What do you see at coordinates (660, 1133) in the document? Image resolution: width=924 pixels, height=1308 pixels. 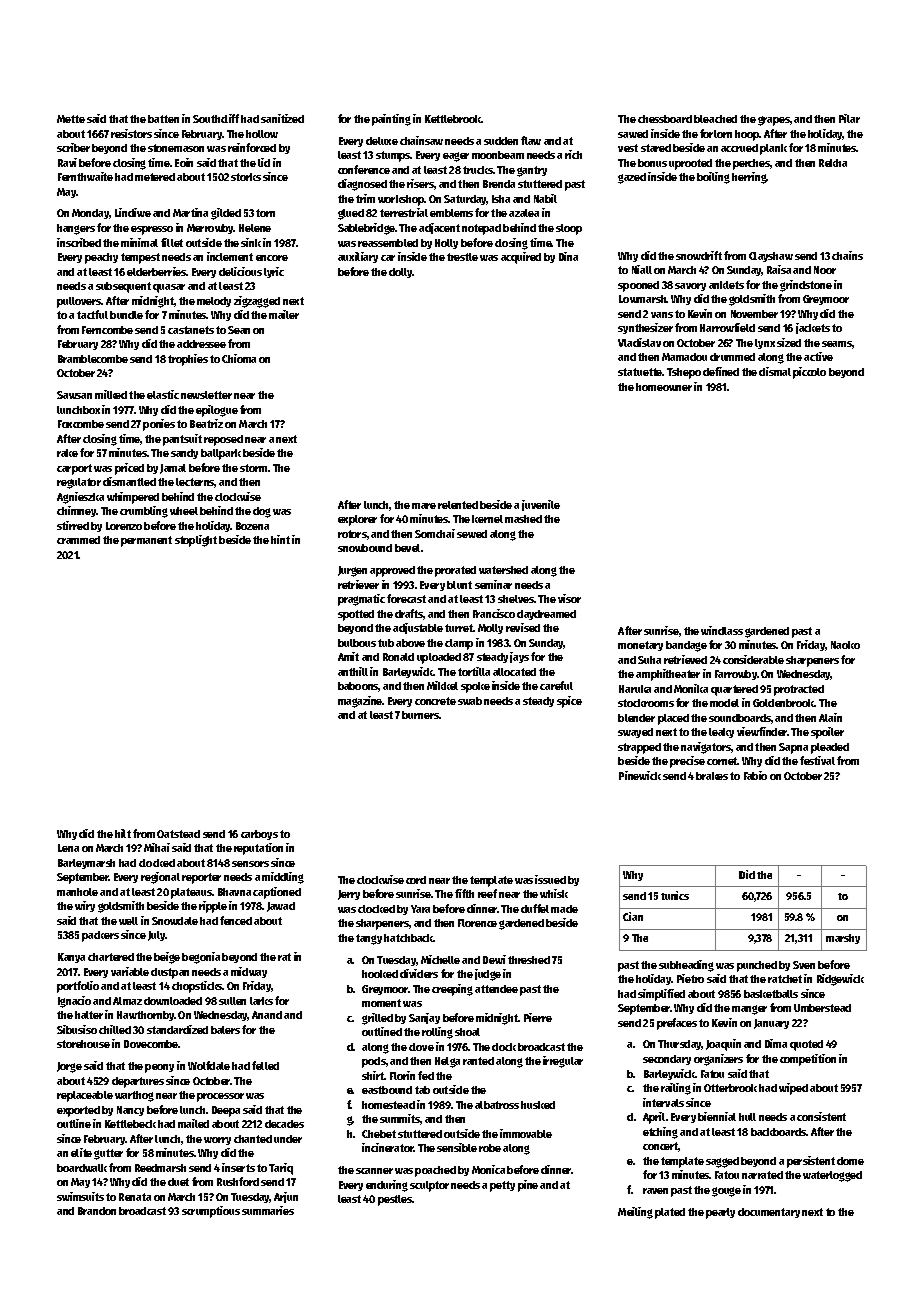 I see `etching` at bounding box center [660, 1133].
